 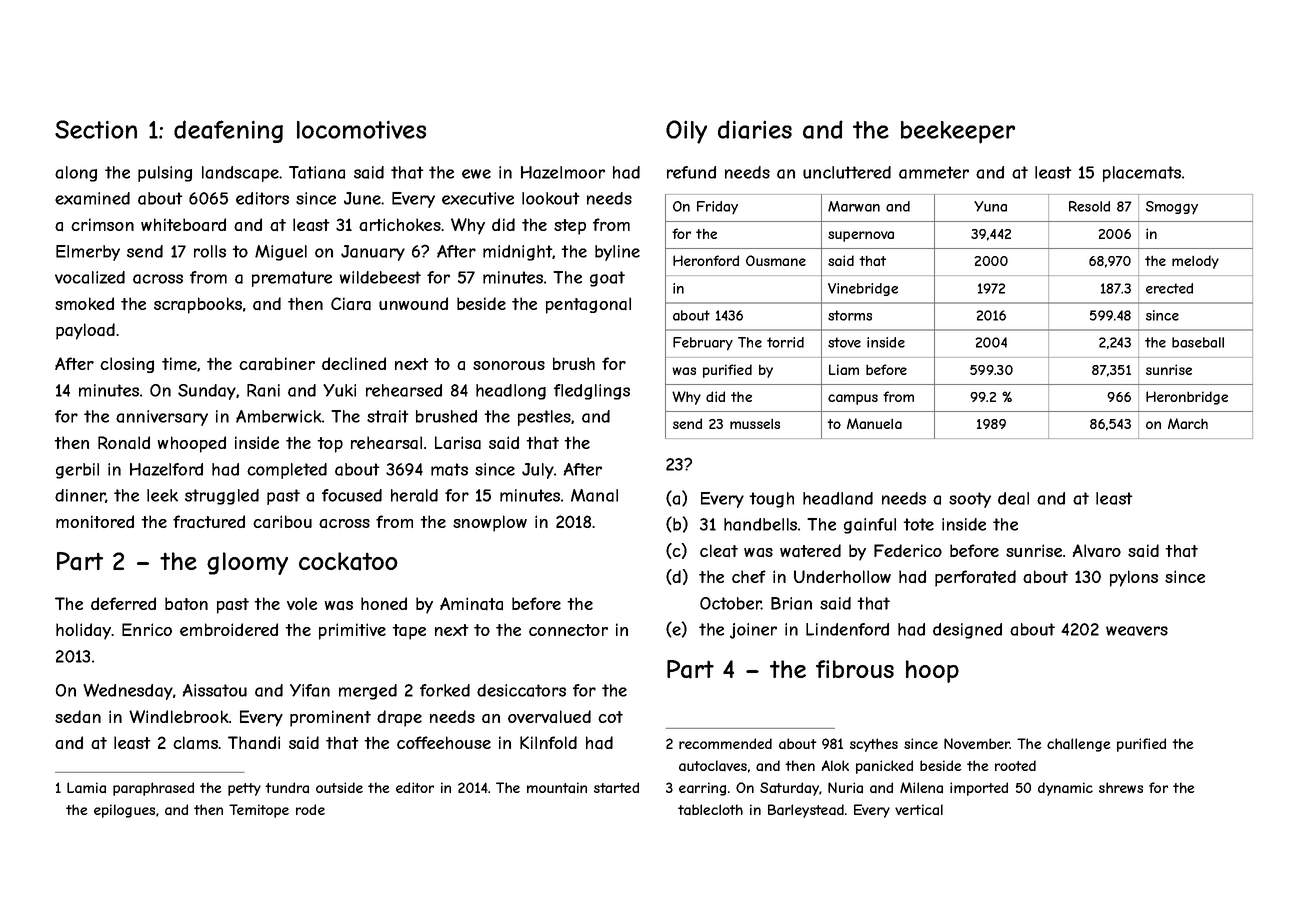 I want to click on baseball, so click(x=1198, y=342).
